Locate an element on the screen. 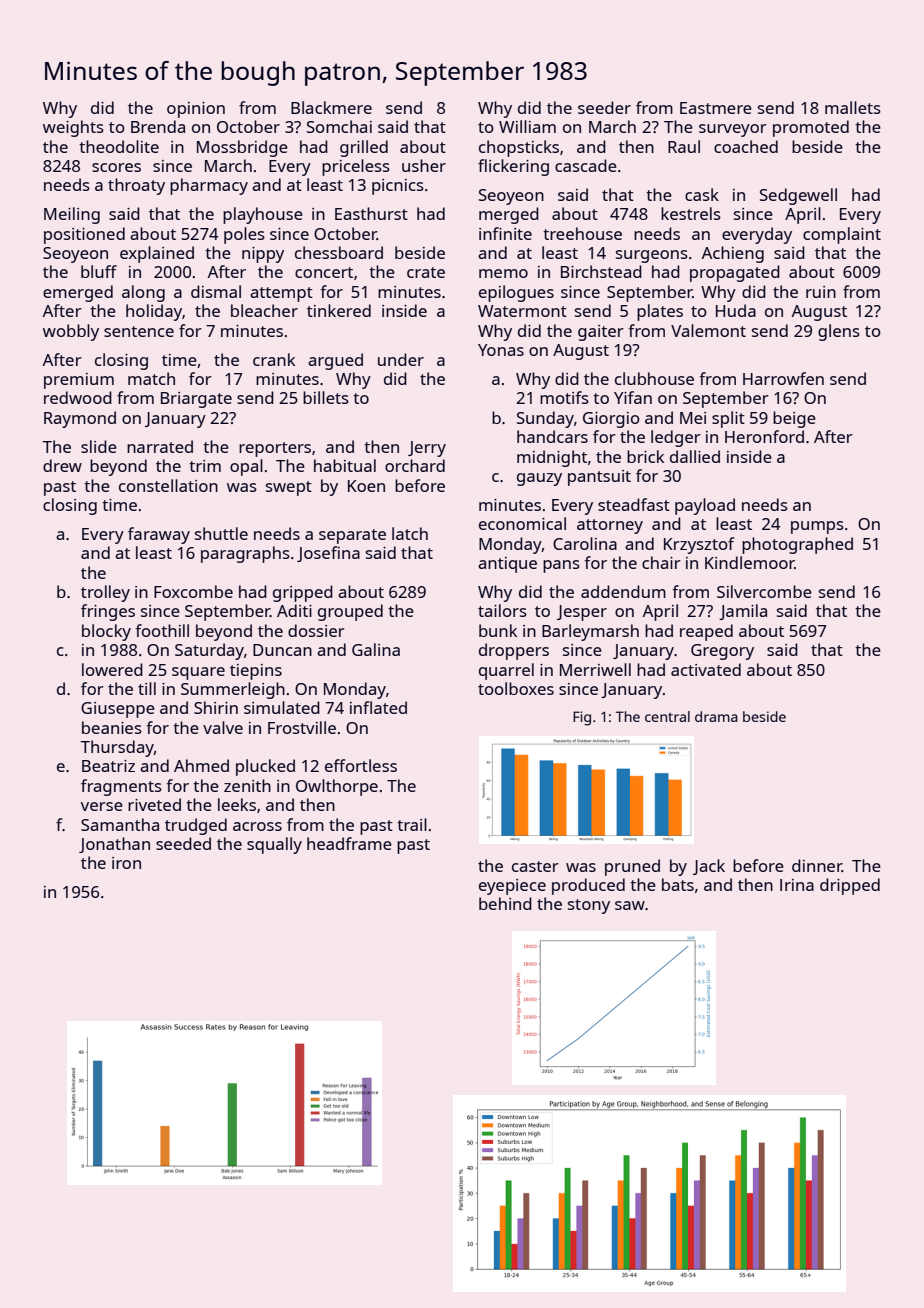  Blackmere is located at coordinates (331, 107).
